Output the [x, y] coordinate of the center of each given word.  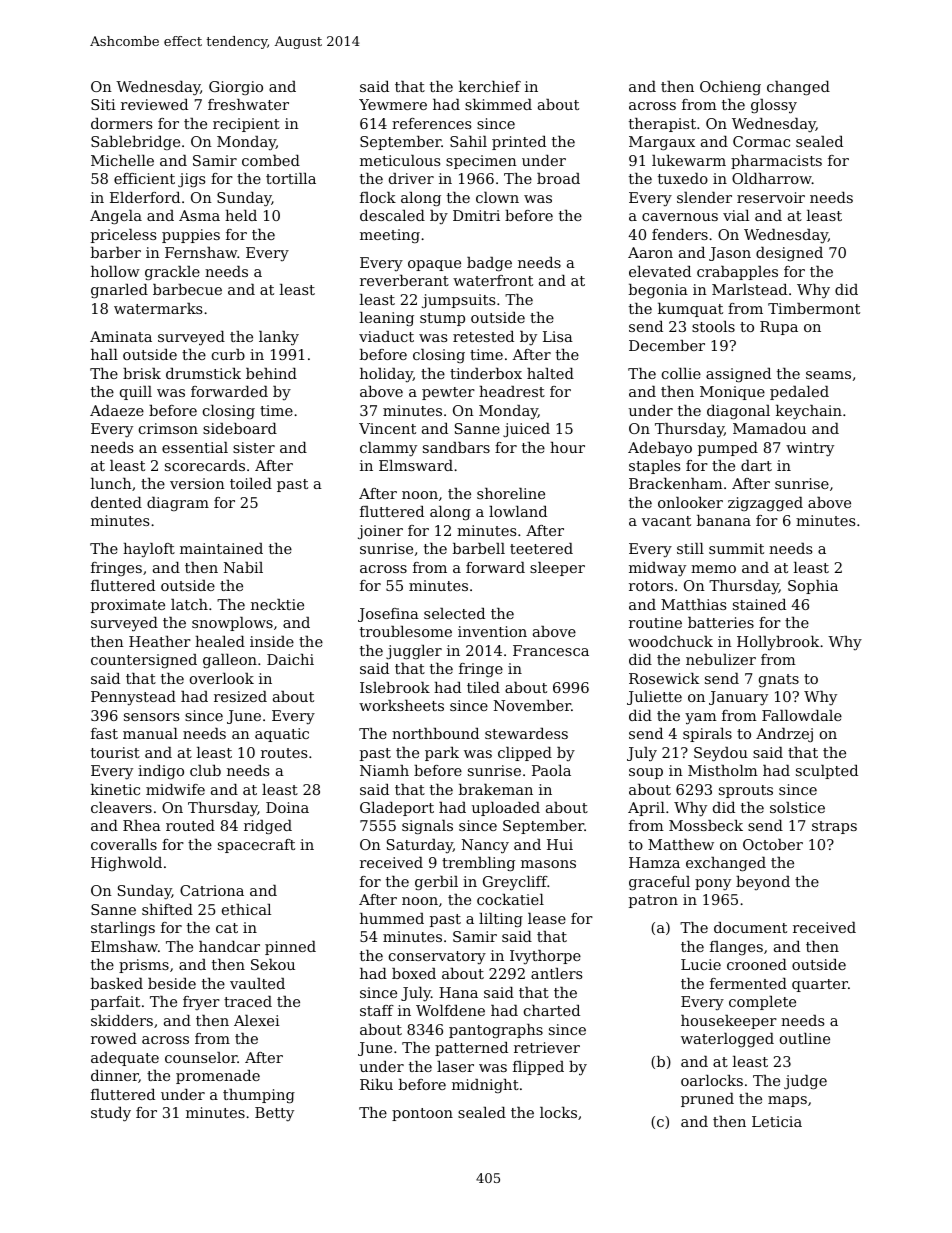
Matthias [693, 604]
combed [271, 160]
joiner [380, 532]
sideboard [240, 428]
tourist [115, 752]
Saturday [420, 846]
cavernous [680, 217]
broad [558, 178]
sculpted [827, 772]
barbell [479, 548]
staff [377, 1010]
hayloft [149, 550]
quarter [820, 985]
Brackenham [676, 483]
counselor [201, 1057]
